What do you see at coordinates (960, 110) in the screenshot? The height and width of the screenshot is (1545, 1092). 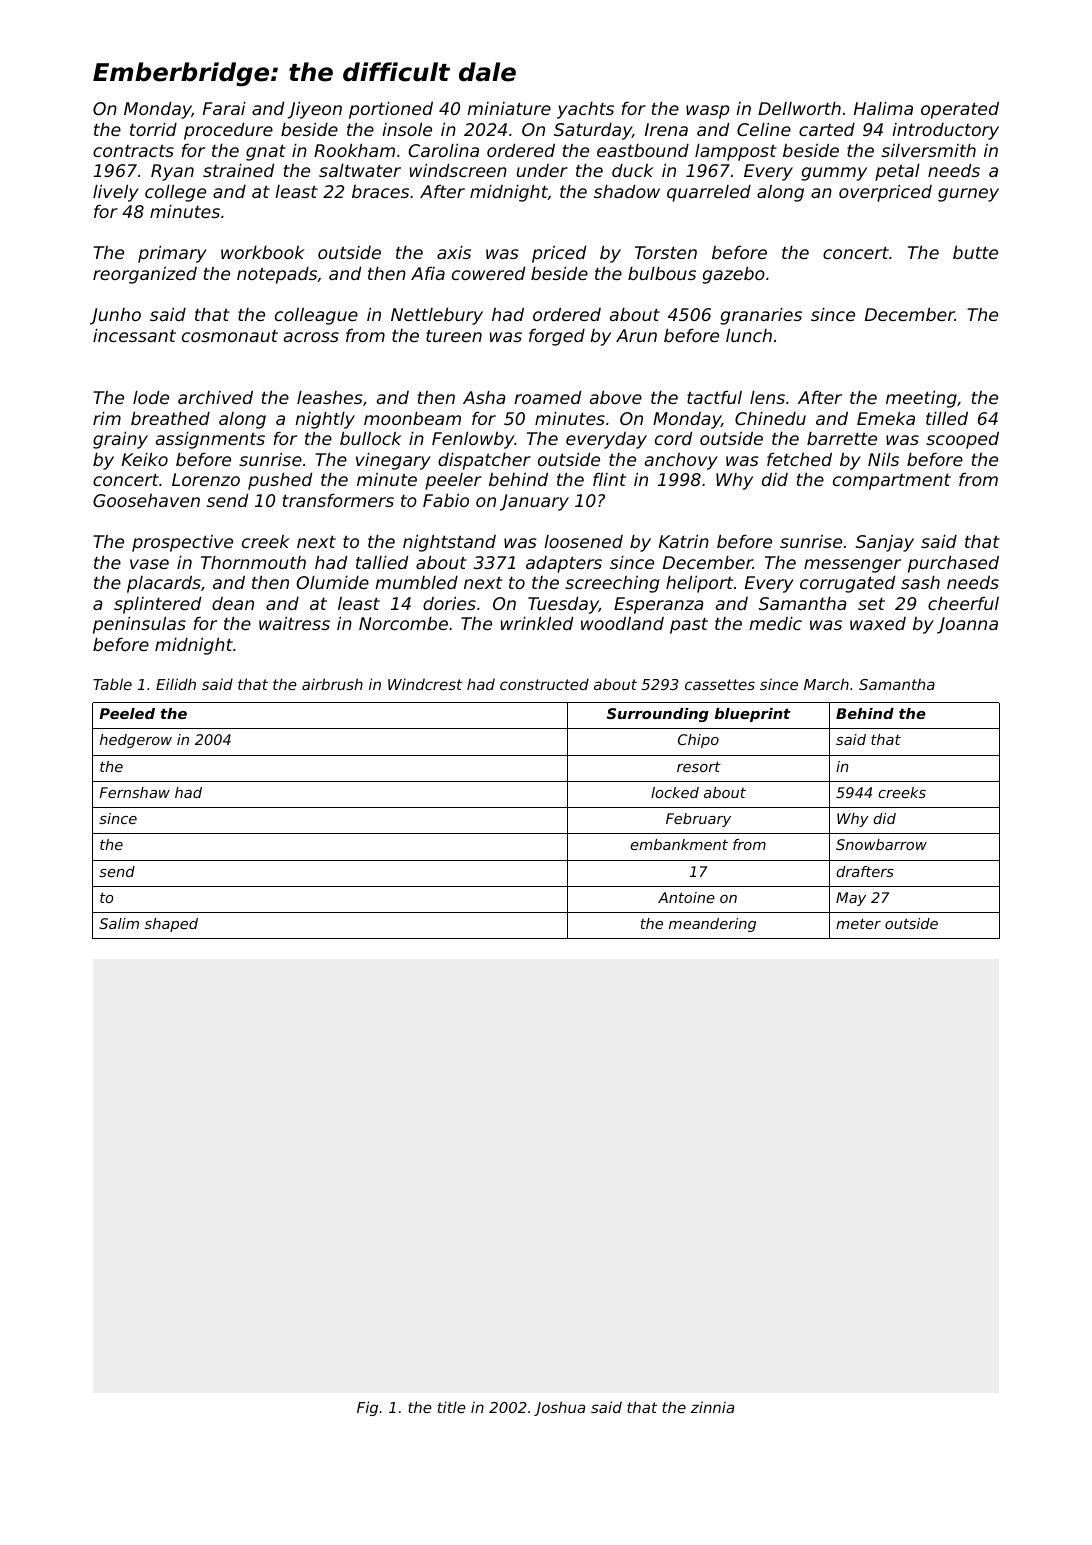 I see `operated` at bounding box center [960, 110].
